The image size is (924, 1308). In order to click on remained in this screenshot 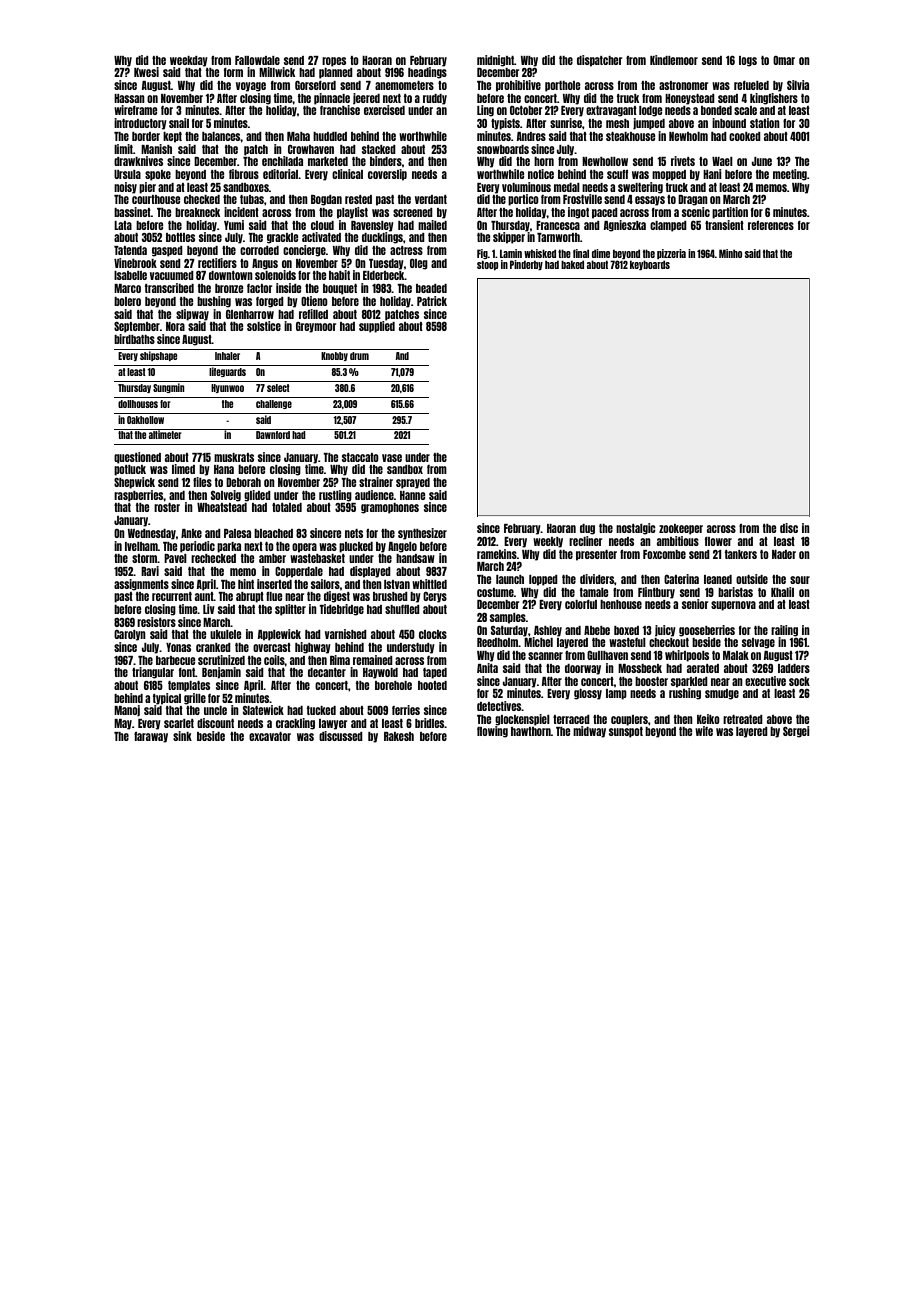, I will do `click(373, 660)`.
